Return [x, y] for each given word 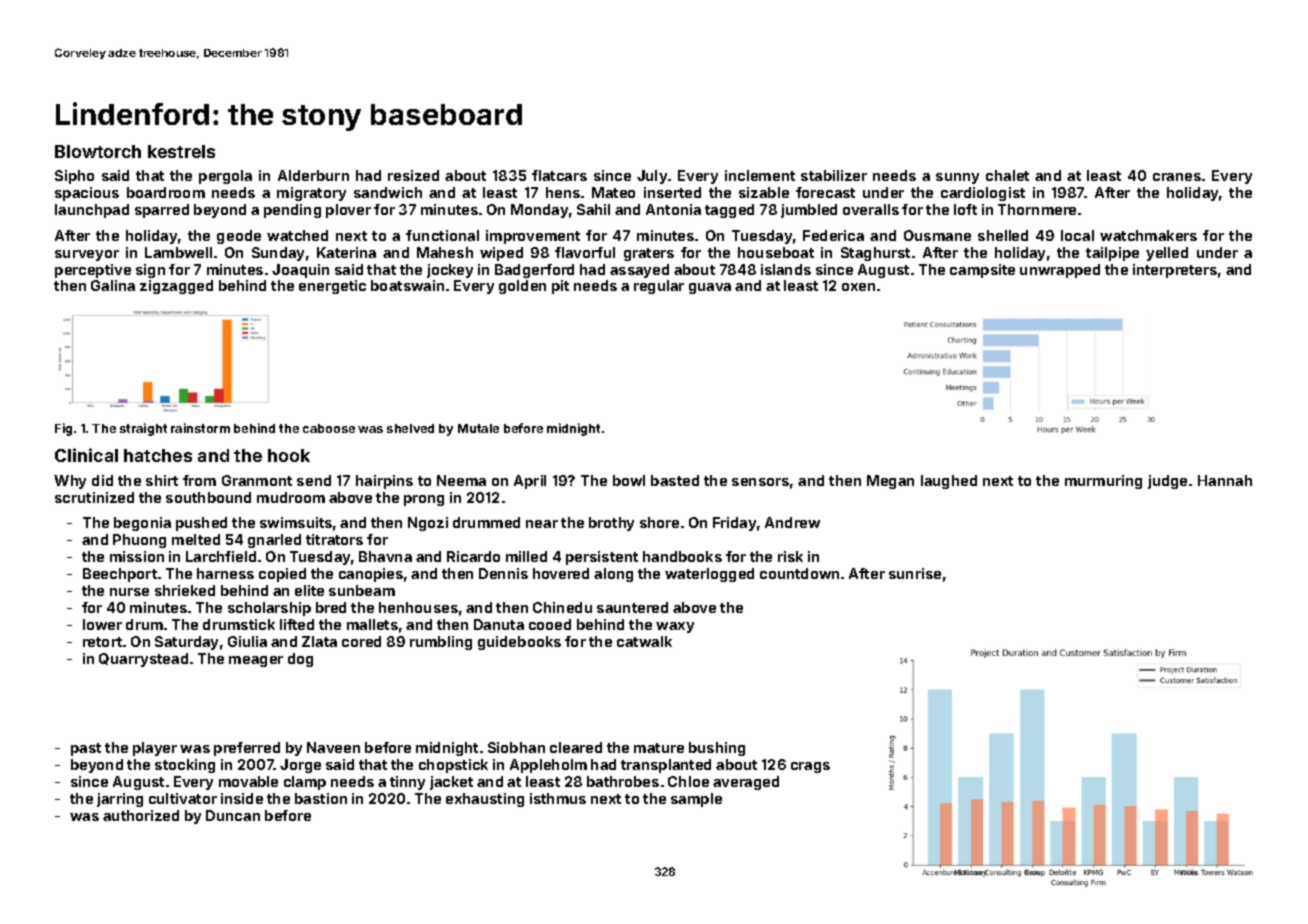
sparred [162, 211]
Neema [461, 480]
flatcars [559, 175]
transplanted [666, 766]
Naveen [333, 747]
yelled [1167, 254]
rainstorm [200, 428]
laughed [949, 482]
